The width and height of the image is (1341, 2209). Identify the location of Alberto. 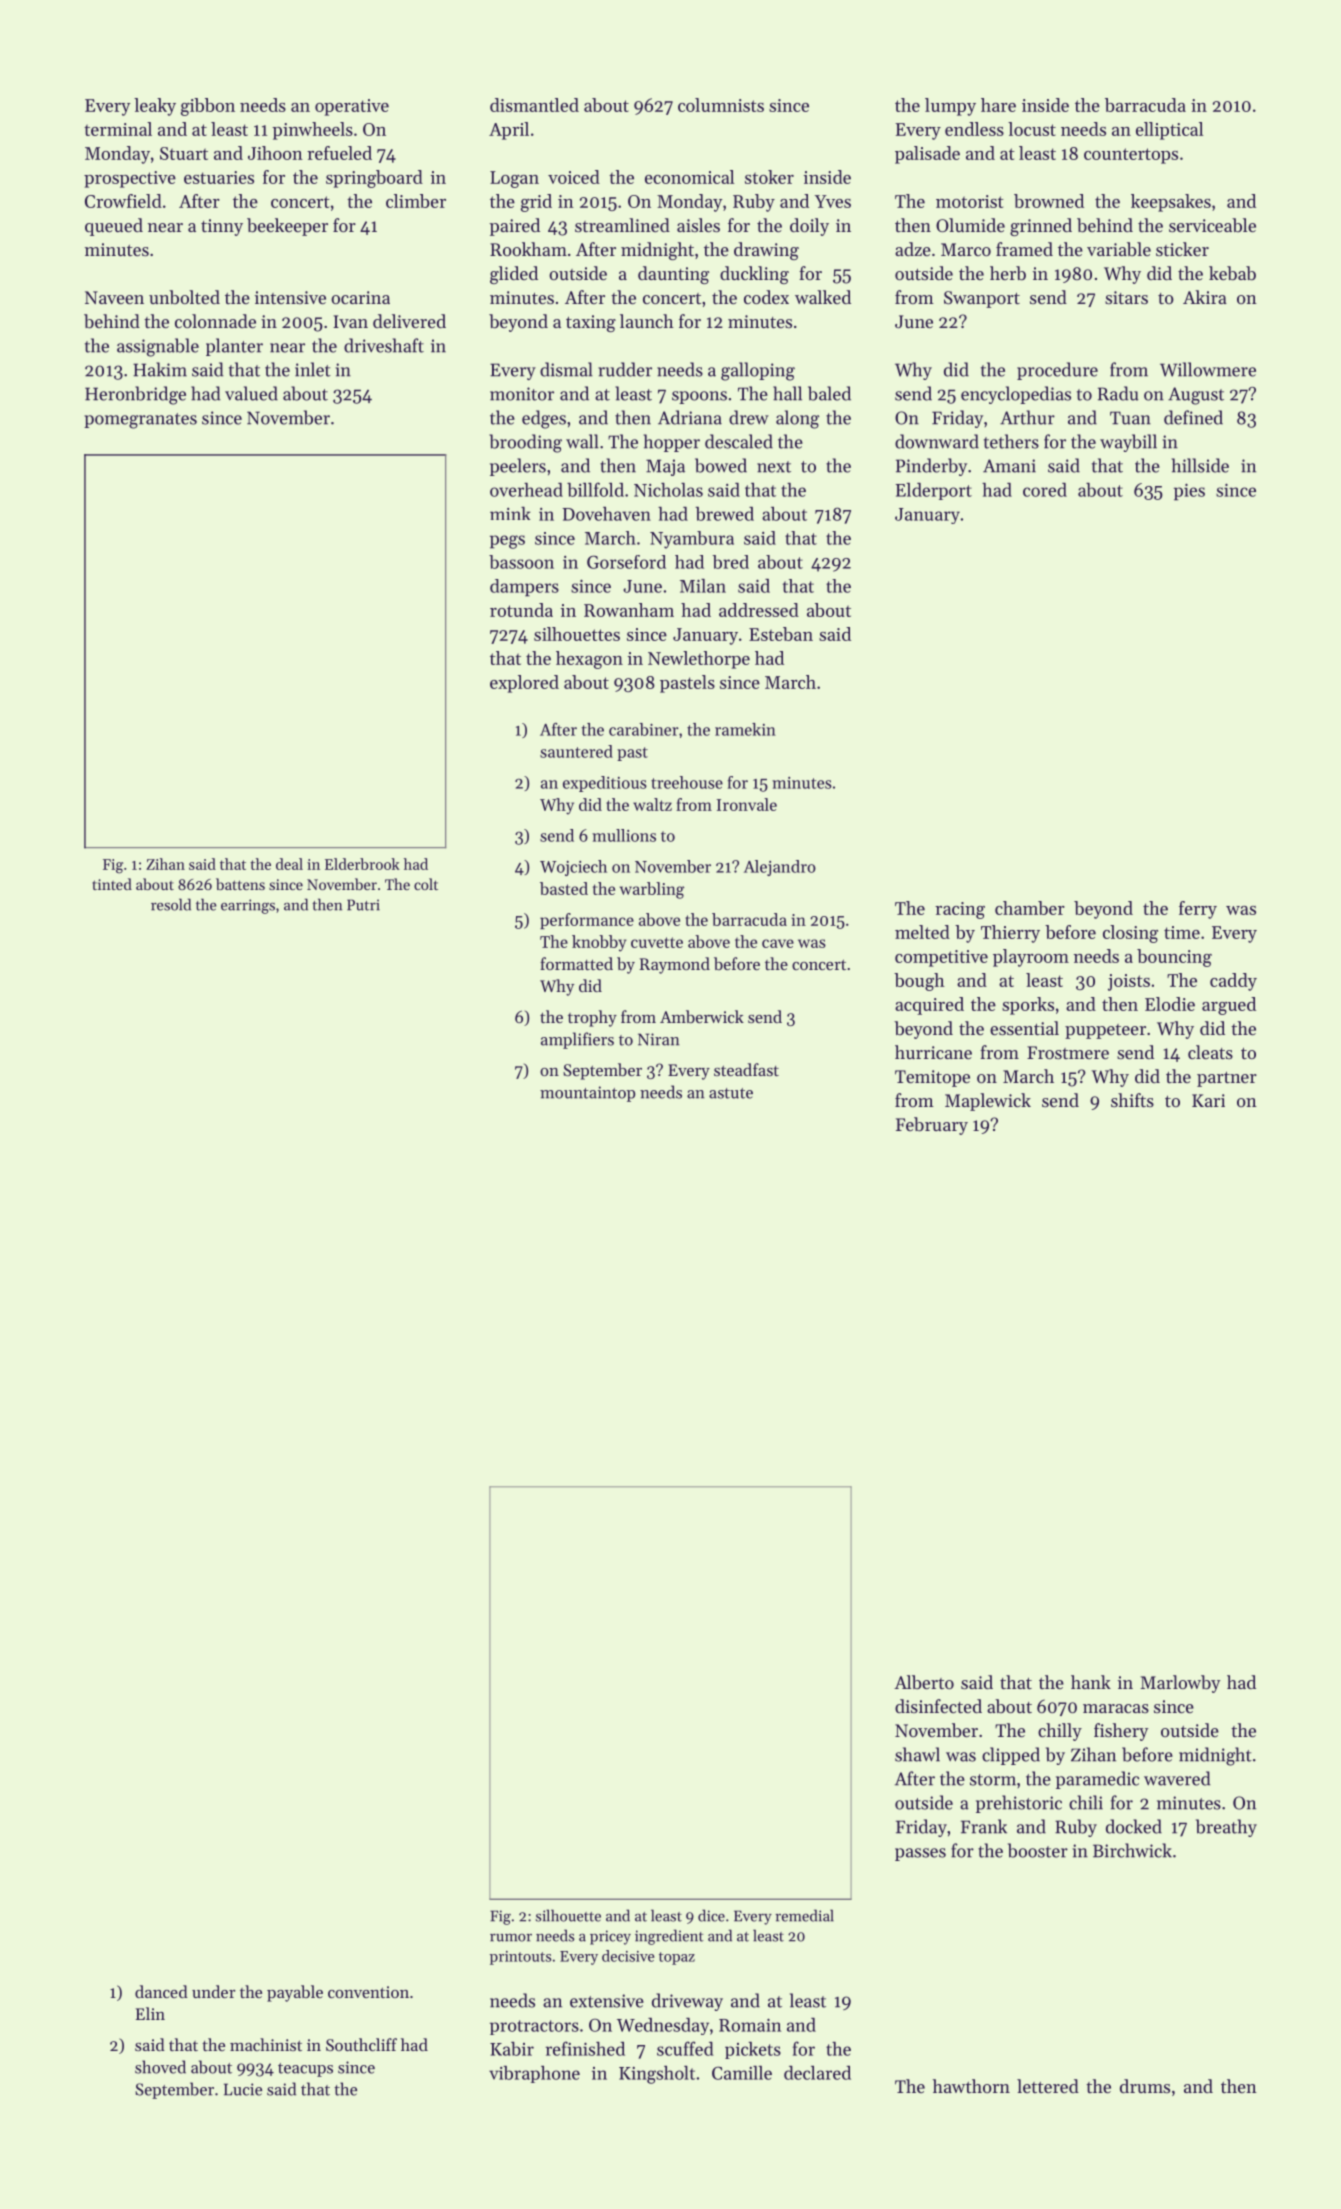
(924, 1682).
